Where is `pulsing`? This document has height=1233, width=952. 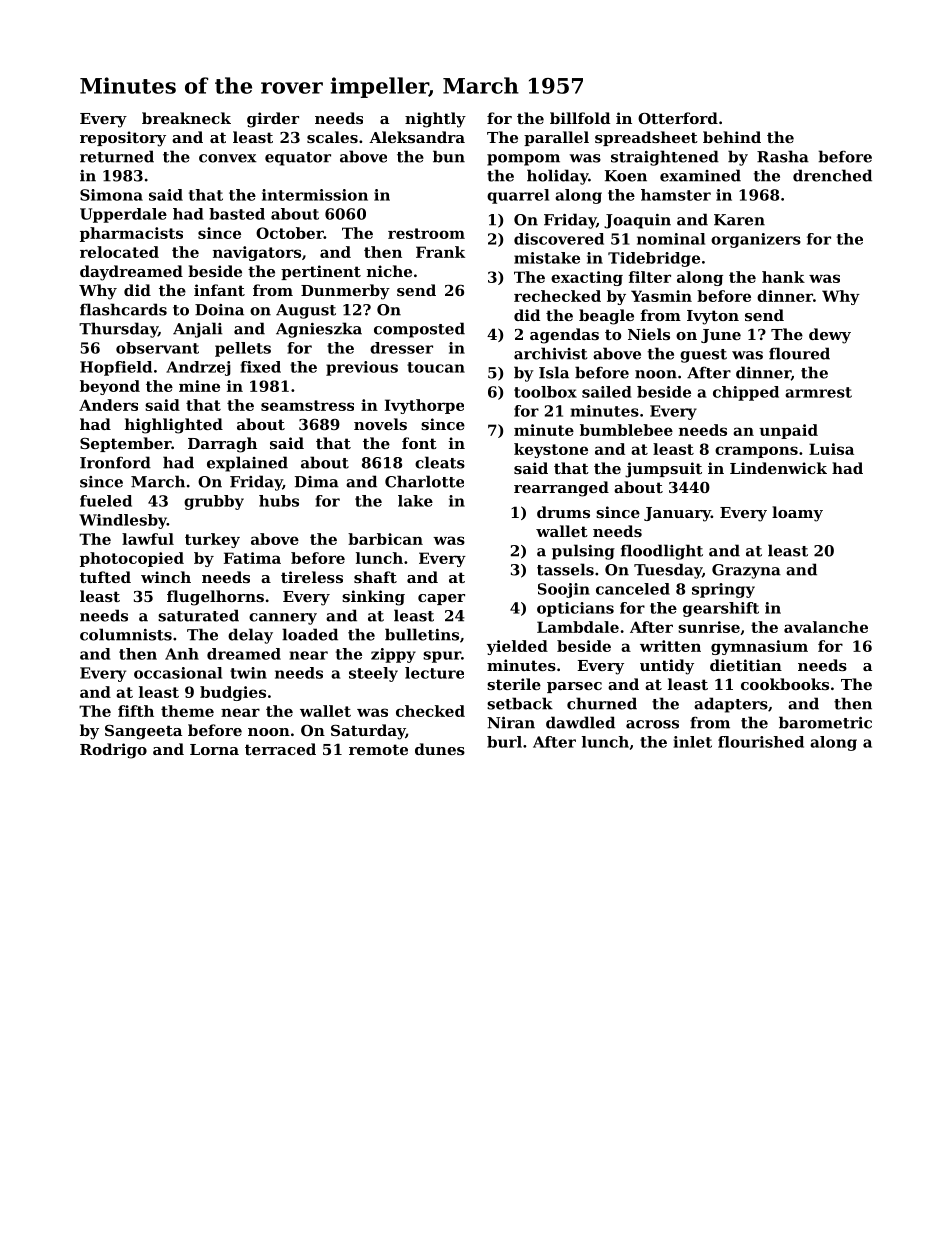
pulsing is located at coordinates (583, 552).
